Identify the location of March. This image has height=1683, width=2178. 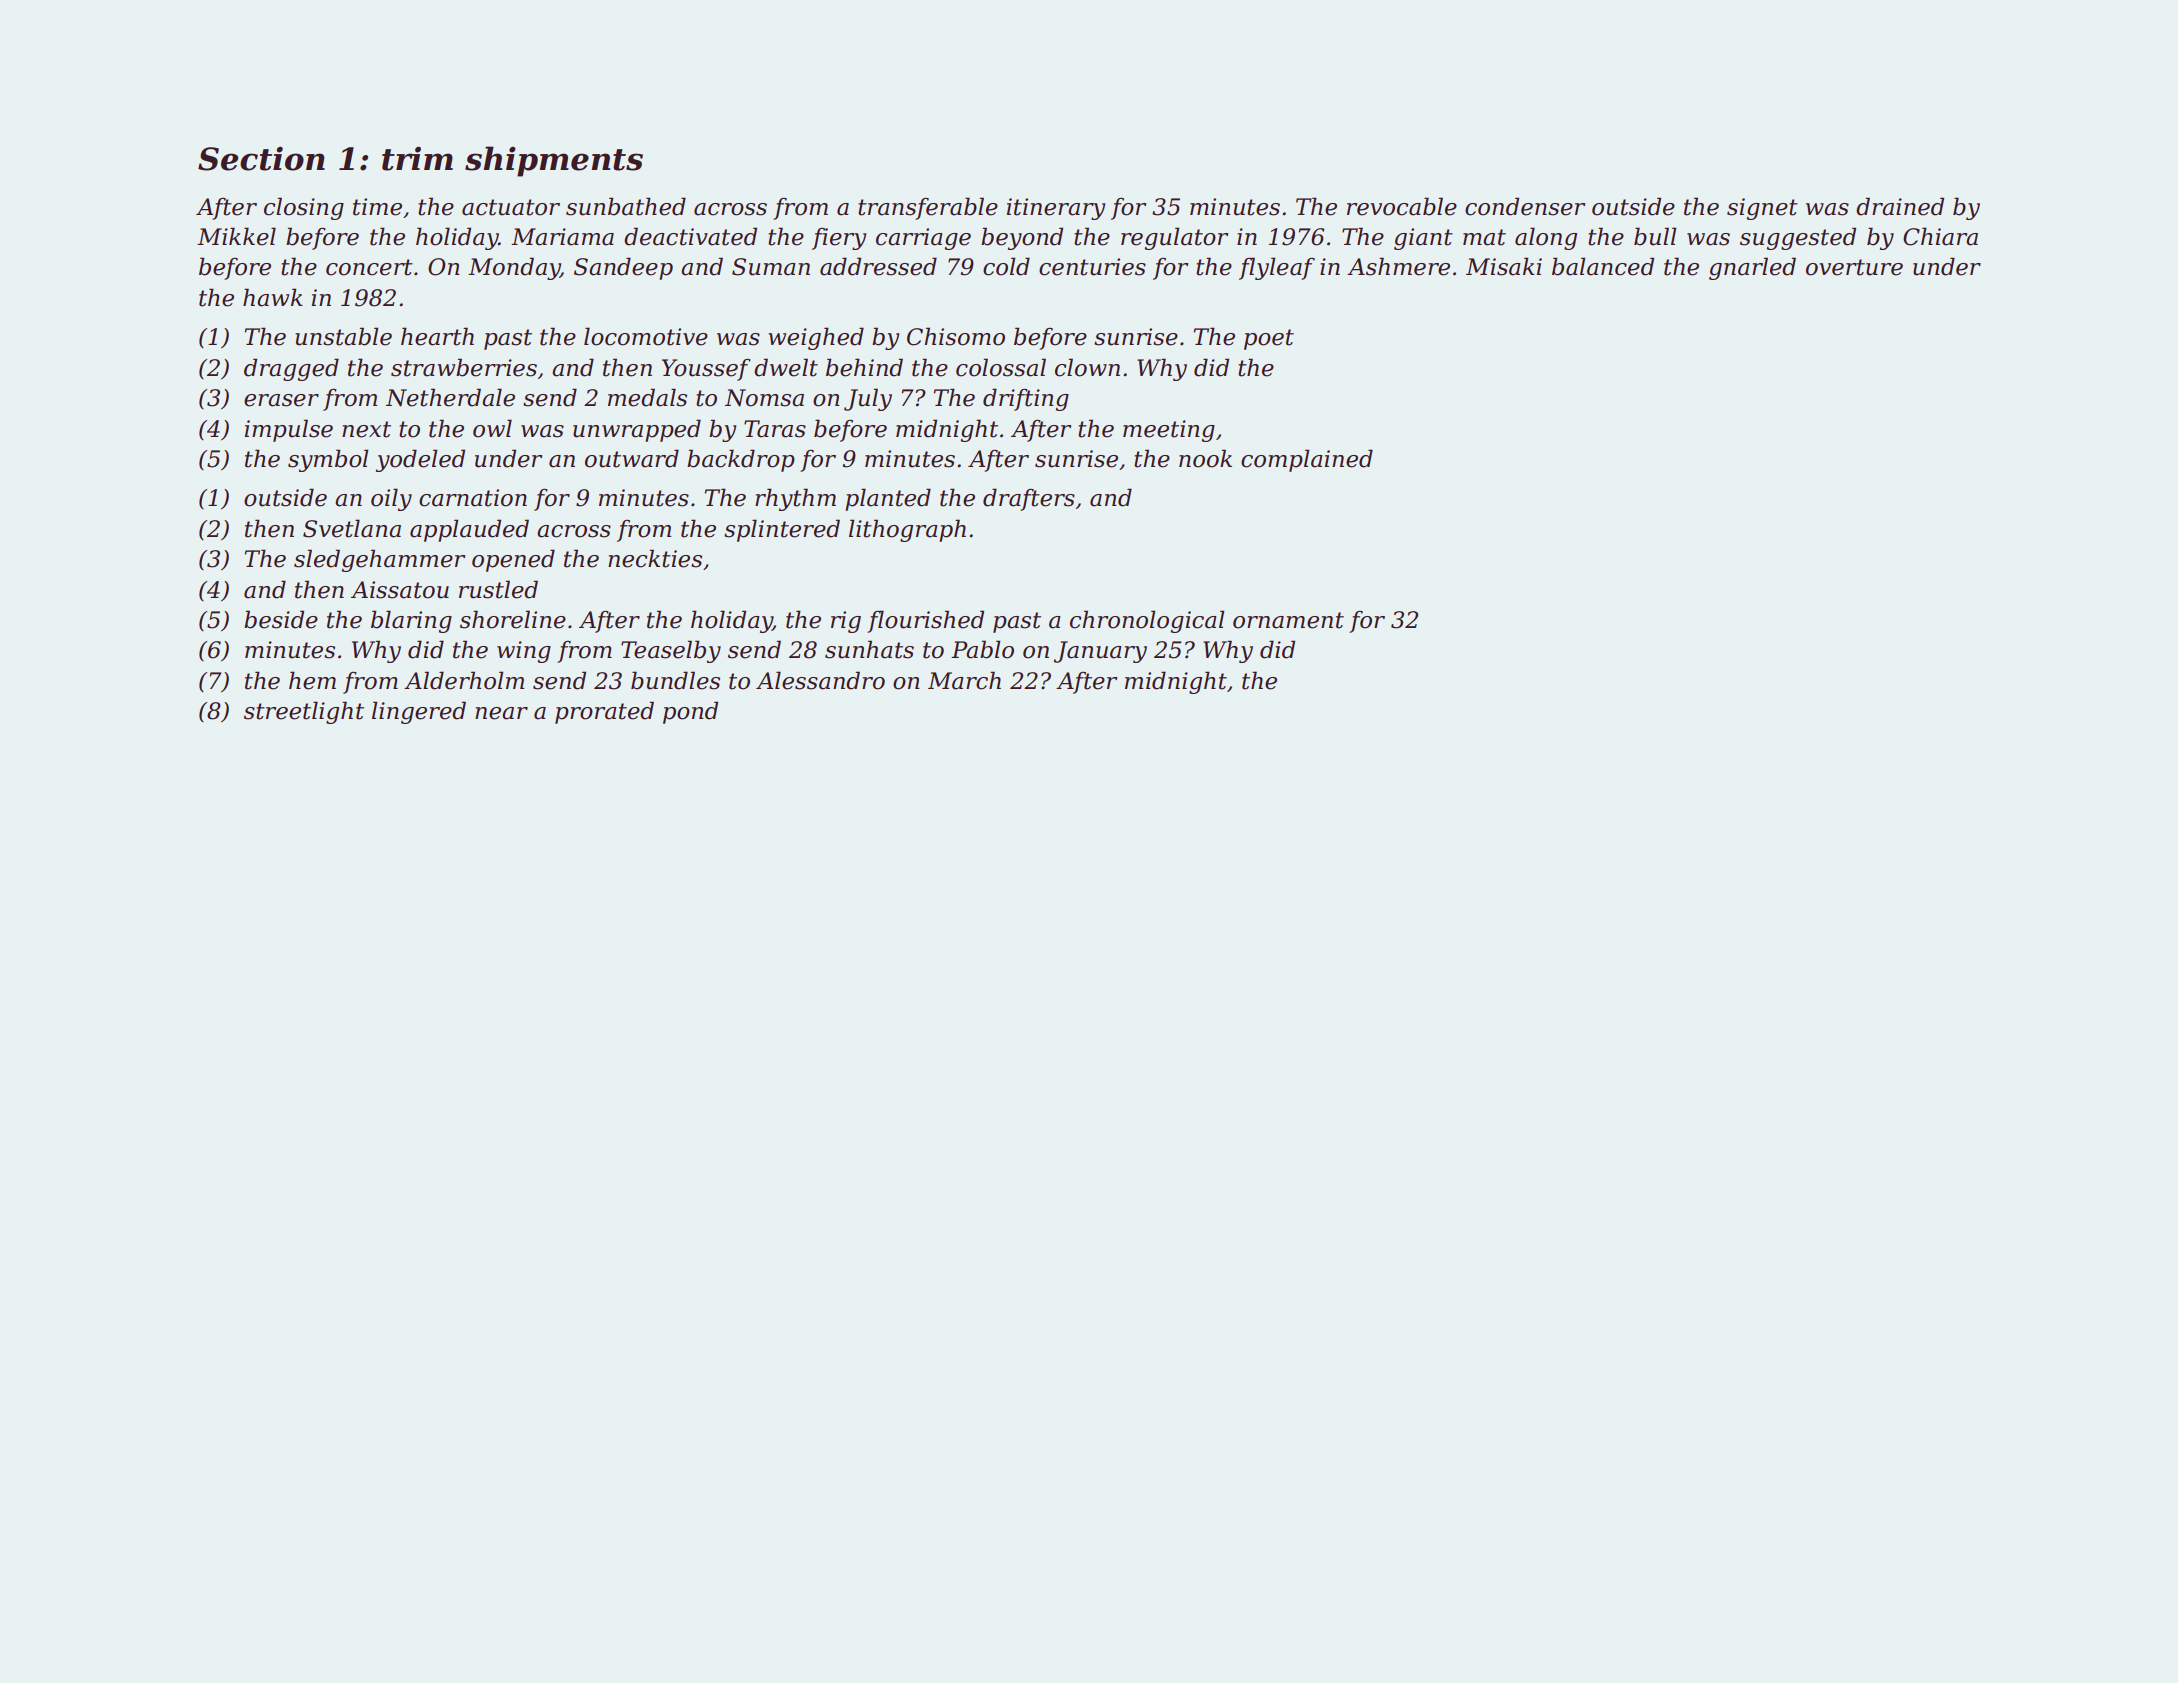
(964, 680).
